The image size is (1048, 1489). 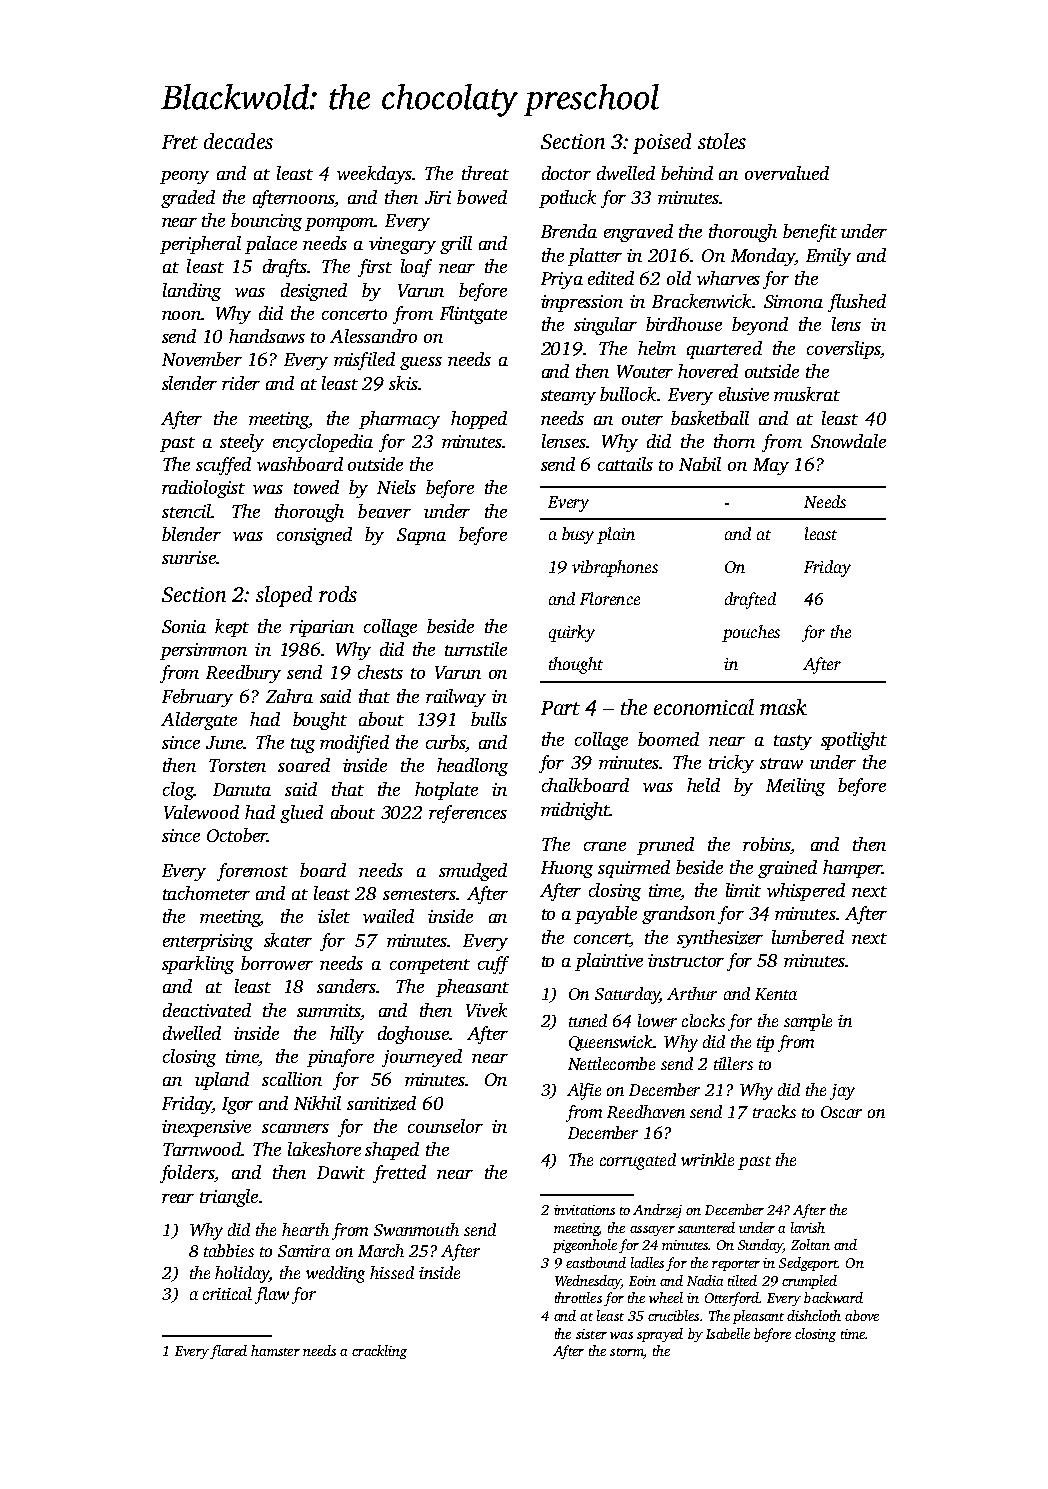 I want to click on peripheral, so click(x=200, y=245).
